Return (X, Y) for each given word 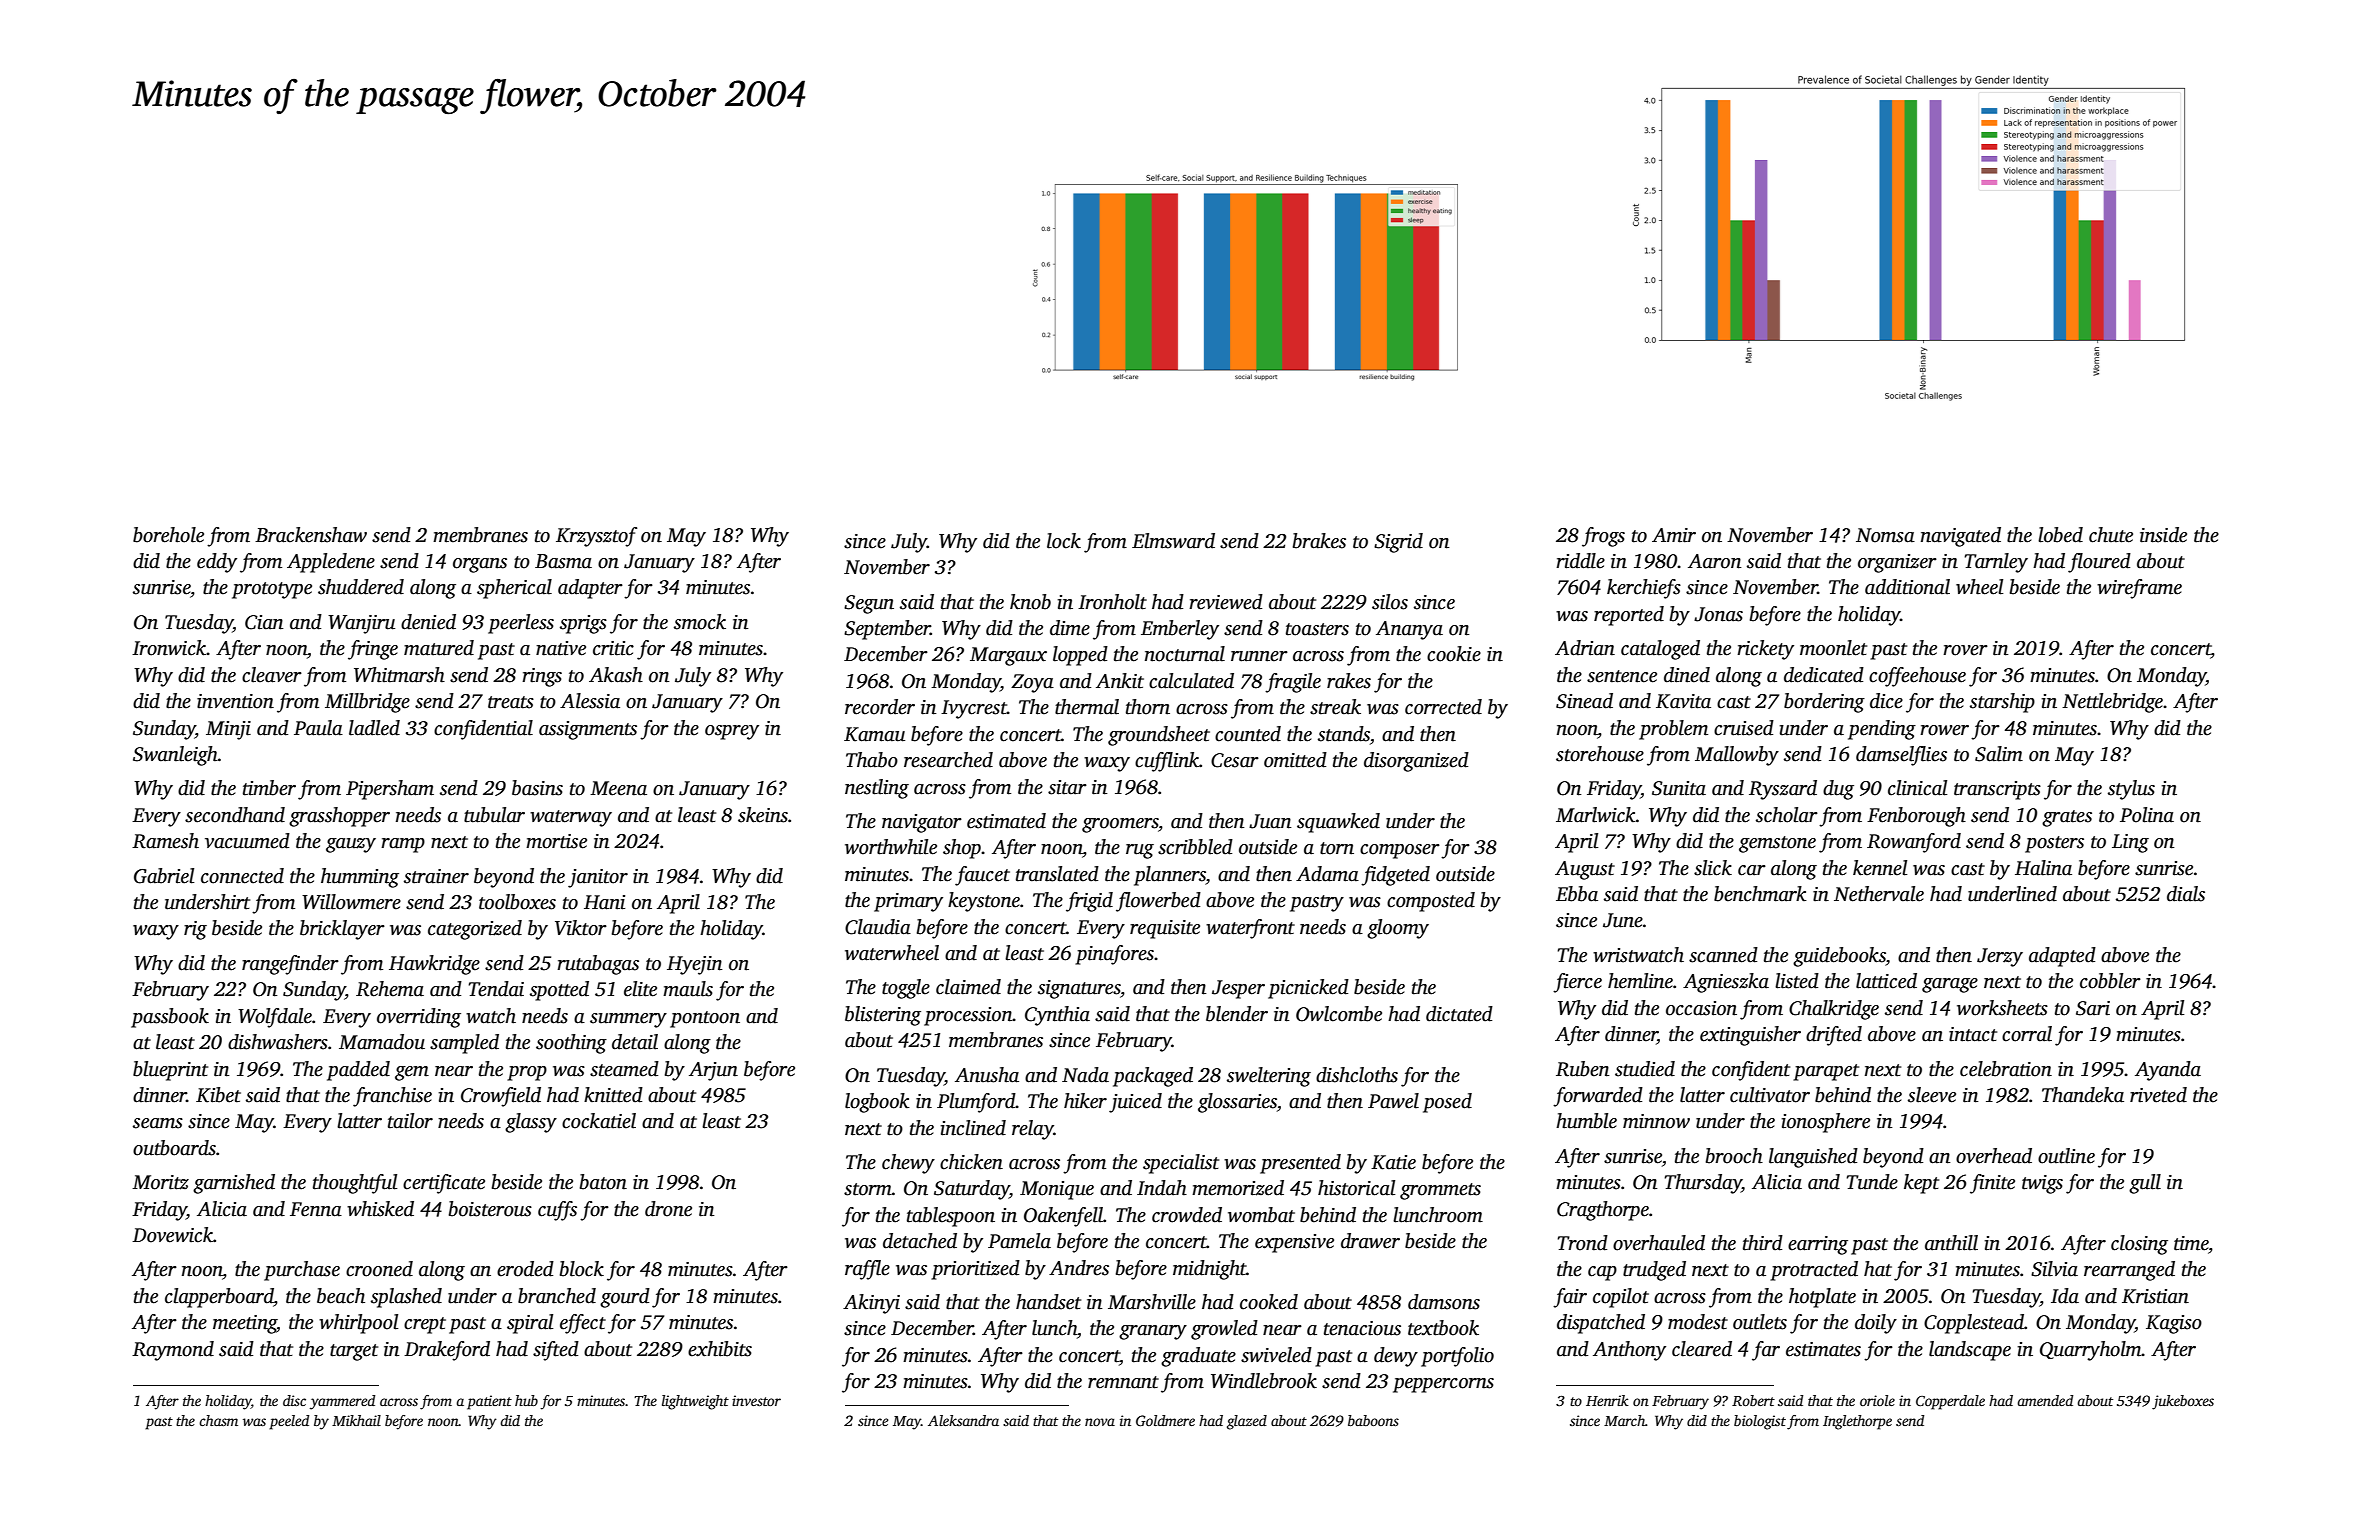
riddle (1580, 561)
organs (480, 565)
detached (920, 1241)
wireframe (2139, 589)
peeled (289, 1422)
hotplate (1822, 1298)
